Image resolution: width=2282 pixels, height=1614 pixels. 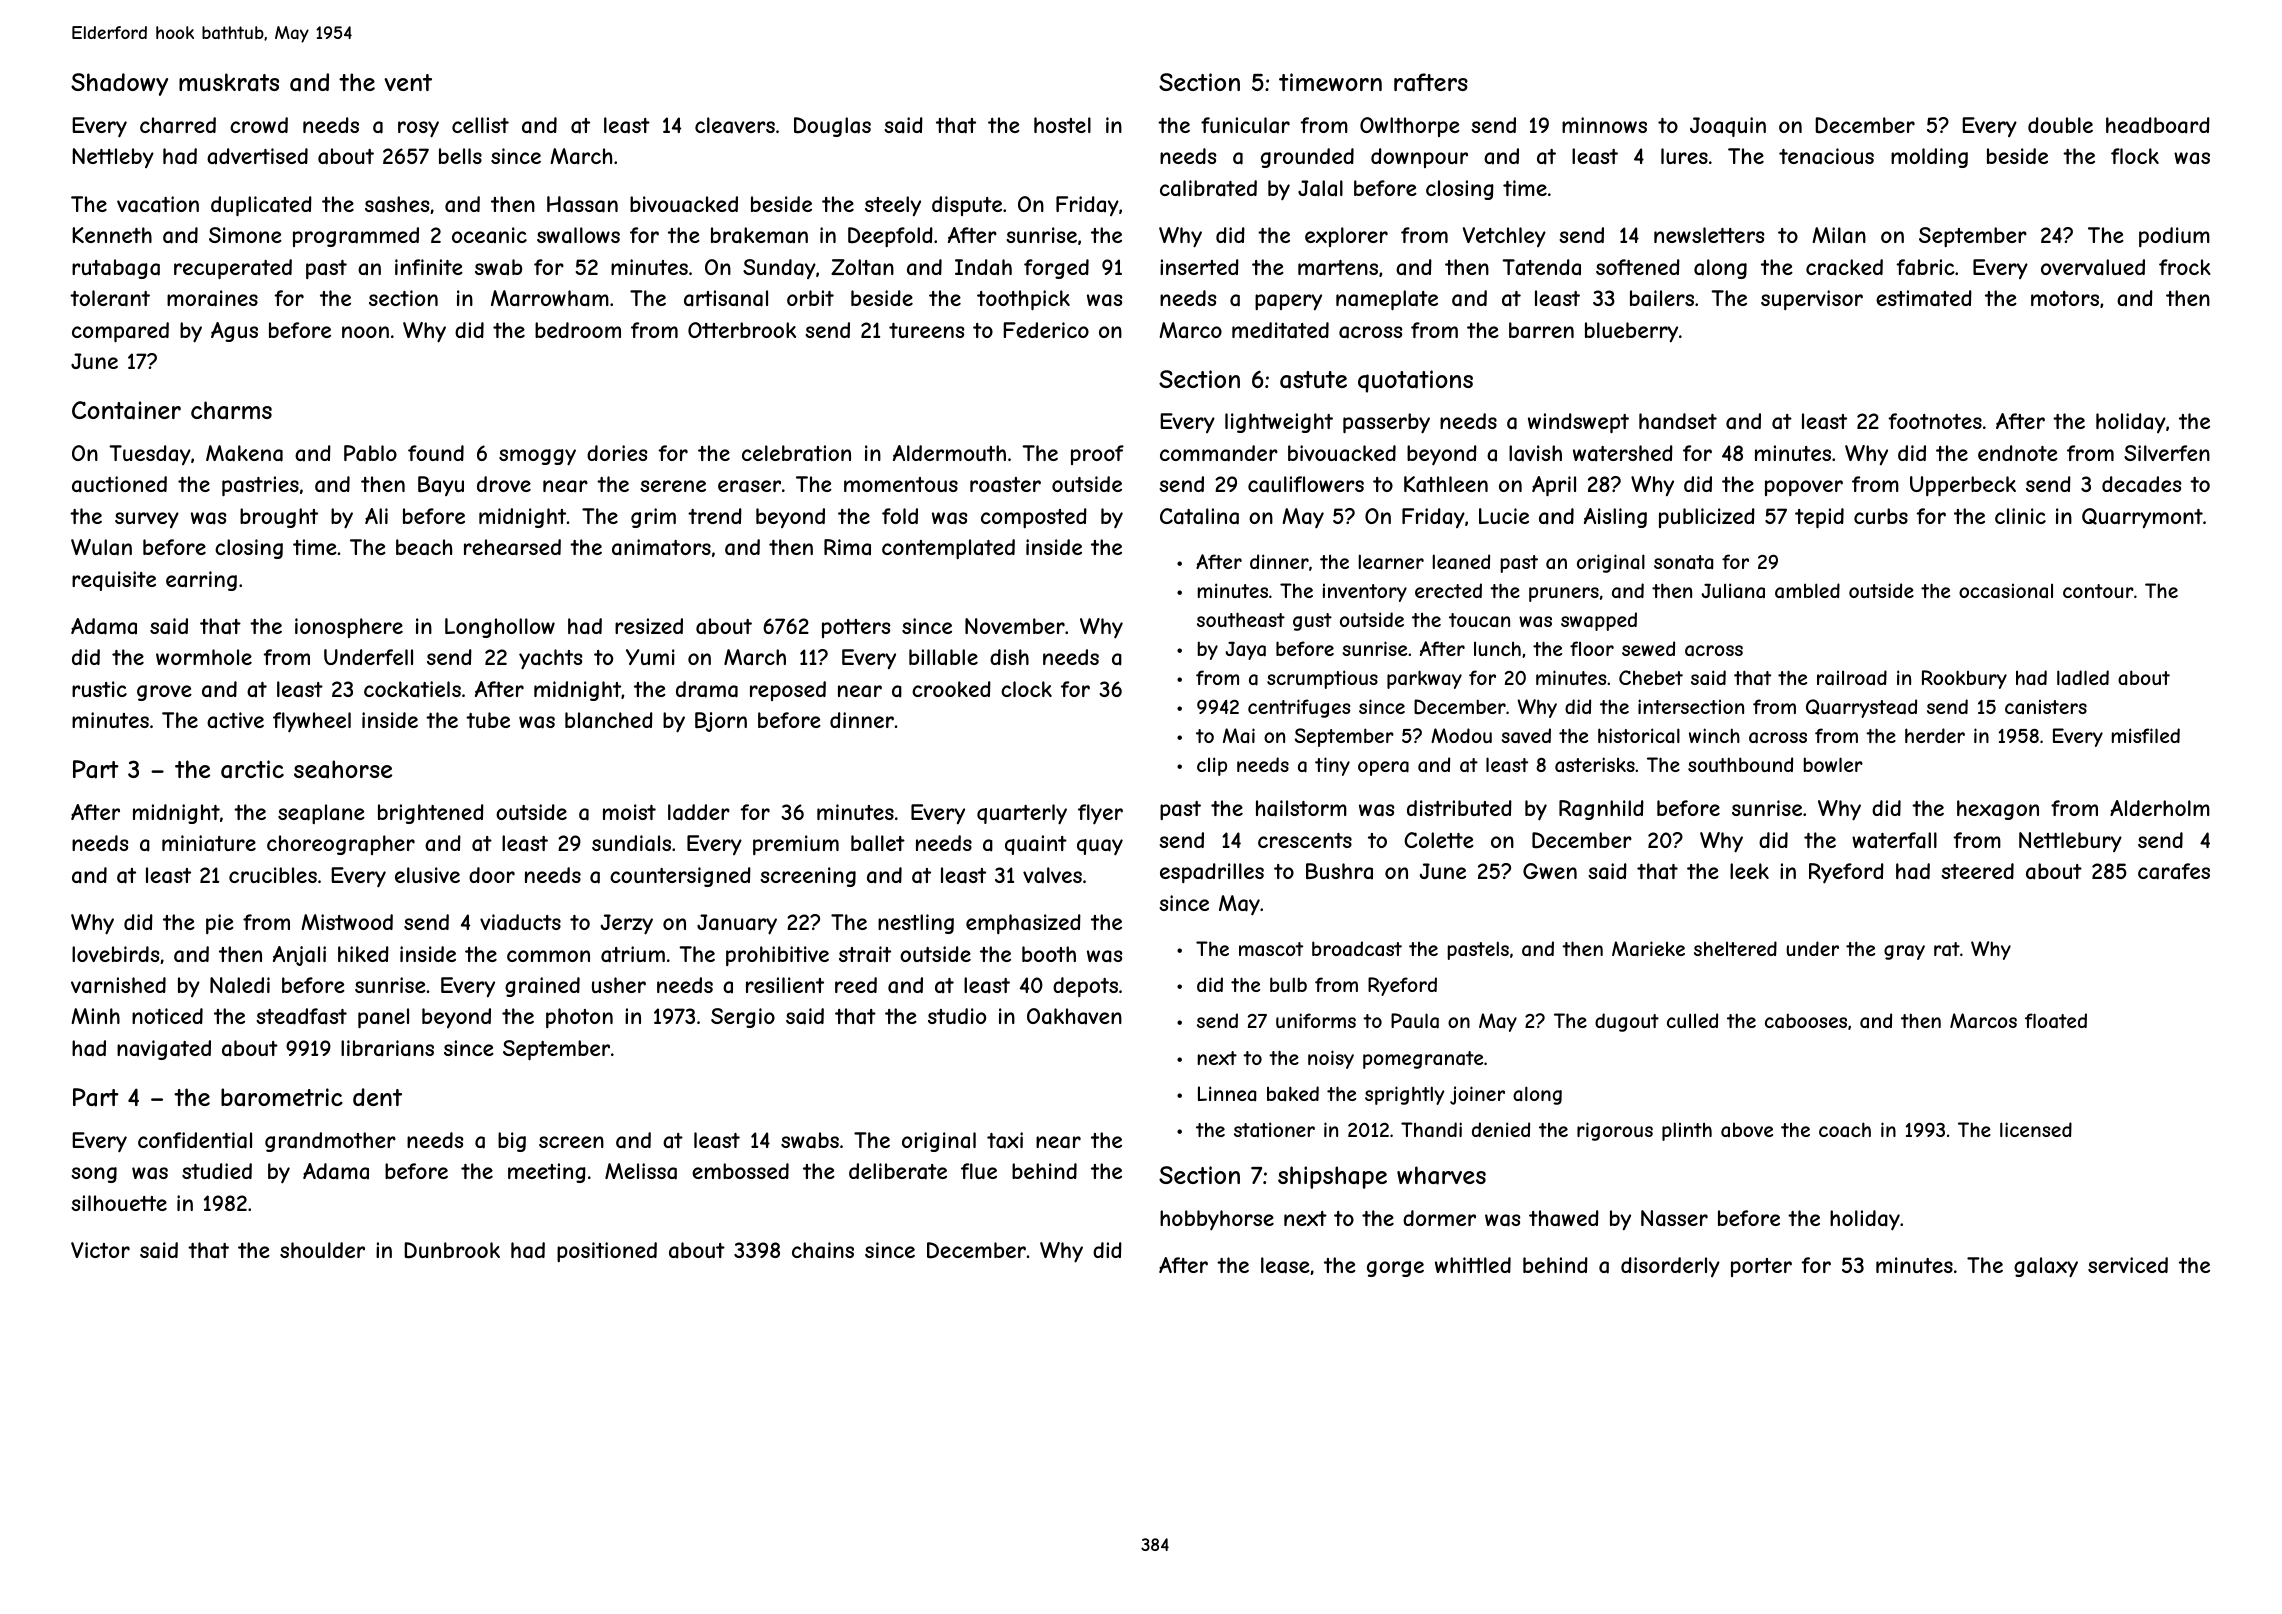 What do you see at coordinates (641, 1171) in the image?
I see `Melissa` at bounding box center [641, 1171].
